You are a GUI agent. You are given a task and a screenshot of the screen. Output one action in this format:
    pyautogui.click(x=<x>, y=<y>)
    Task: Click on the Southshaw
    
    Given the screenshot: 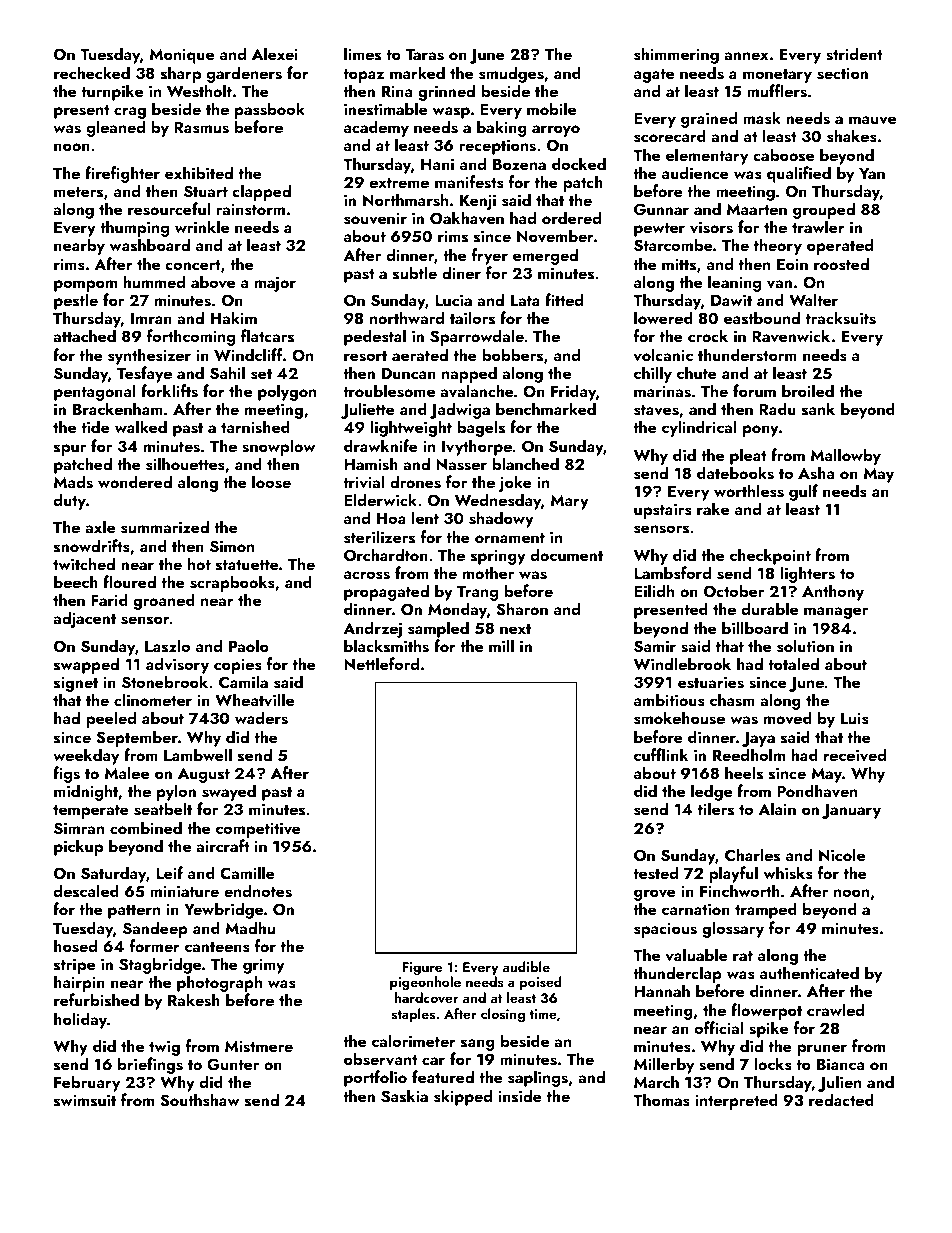 What is the action you would take?
    pyautogui.click(x=200, y=1100)
